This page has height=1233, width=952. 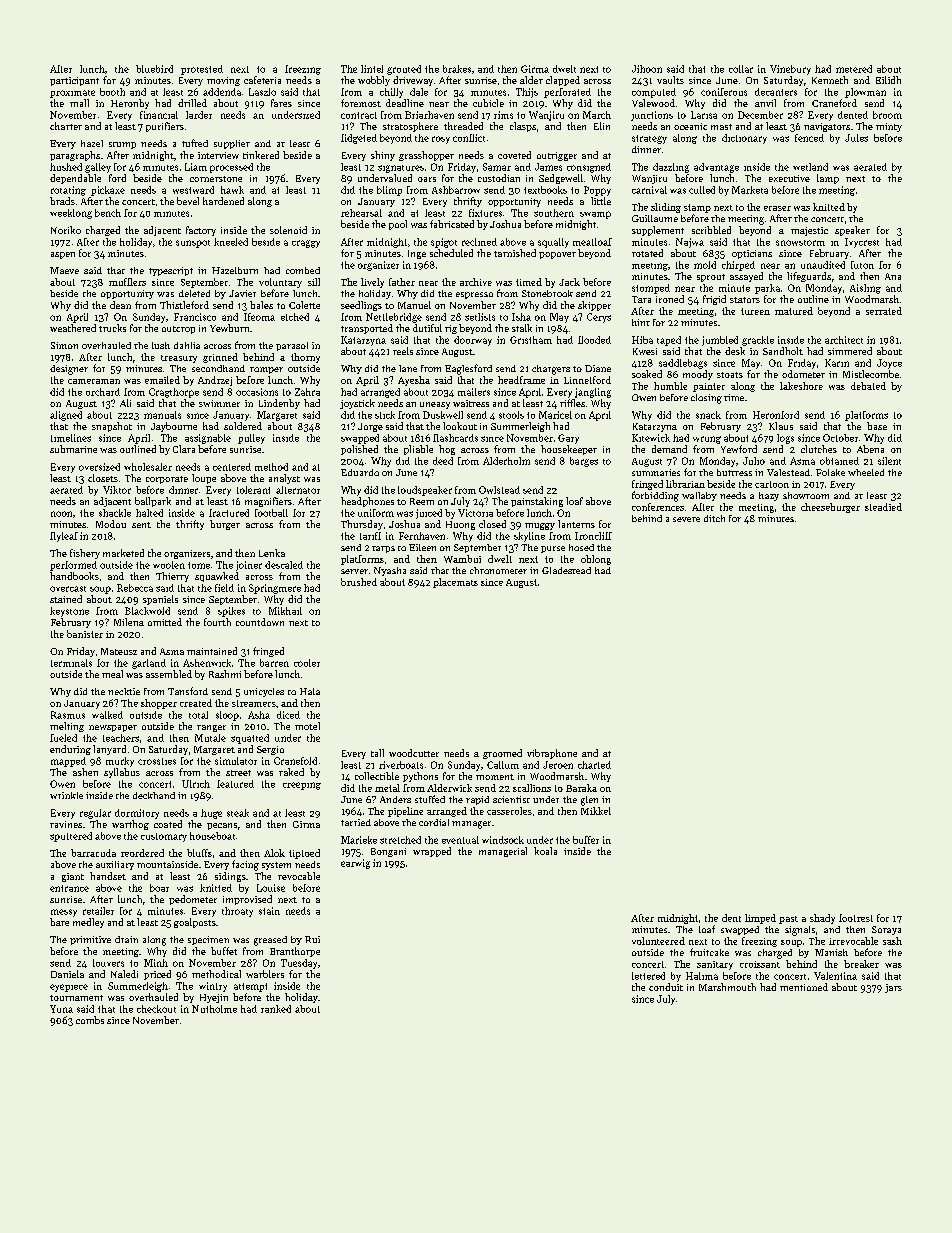 What do you see at coordinates (502, 754) in the page?
I see `groomed` at bounding box center [502, 754].
